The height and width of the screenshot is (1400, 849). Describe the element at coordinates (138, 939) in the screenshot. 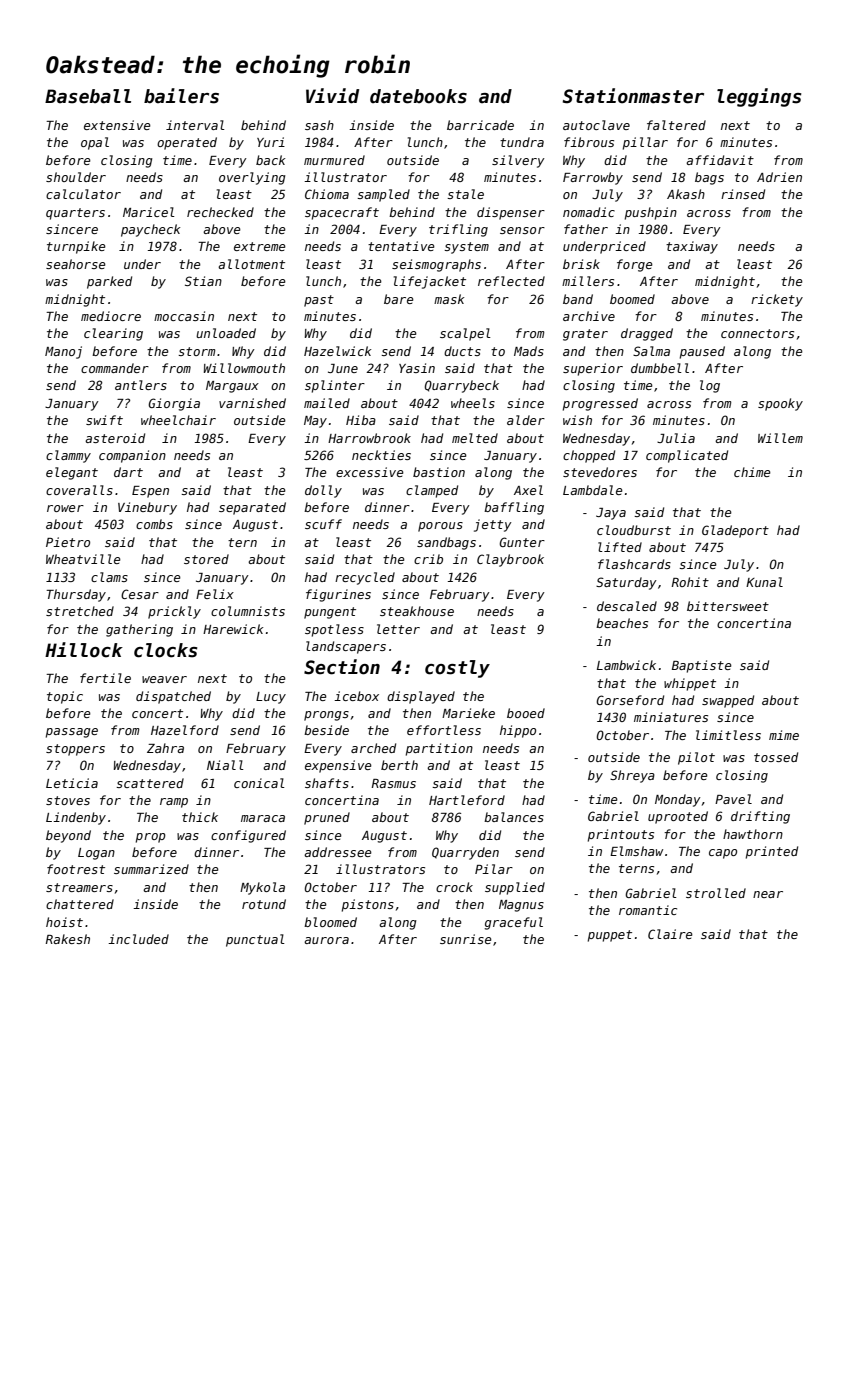

I see `included` at that location.
